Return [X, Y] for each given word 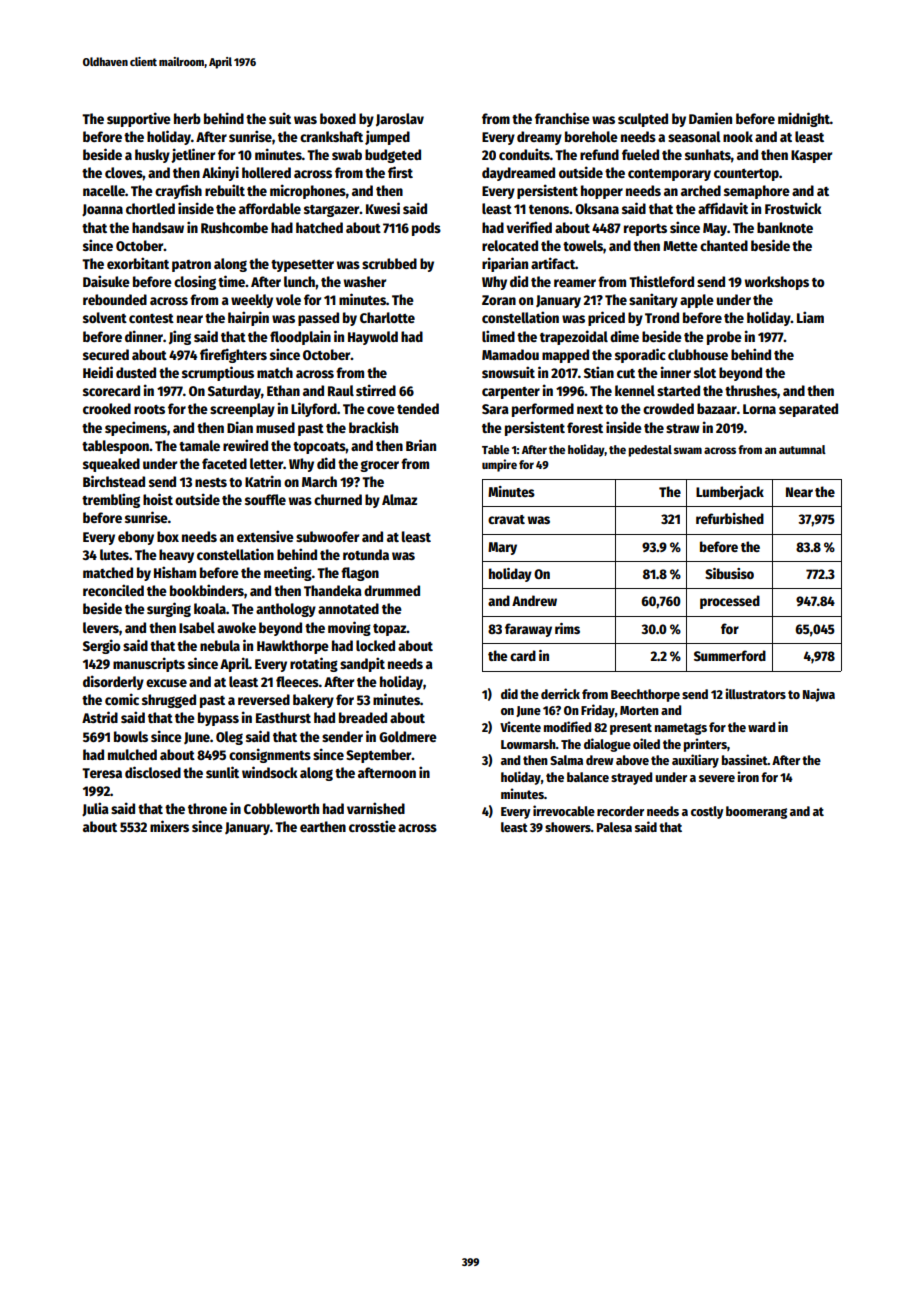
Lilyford [314, 409]
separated [808, 410]
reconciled [113, 590]
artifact [553, 263]
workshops [777, 283]
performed [543, 410]
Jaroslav [400, 120]
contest [151, 318]
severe [717, 778]
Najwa [819, 695]
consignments [270, 755]
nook [738, 136]
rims [567, 628]
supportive [139, 119]
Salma [566, 760]
